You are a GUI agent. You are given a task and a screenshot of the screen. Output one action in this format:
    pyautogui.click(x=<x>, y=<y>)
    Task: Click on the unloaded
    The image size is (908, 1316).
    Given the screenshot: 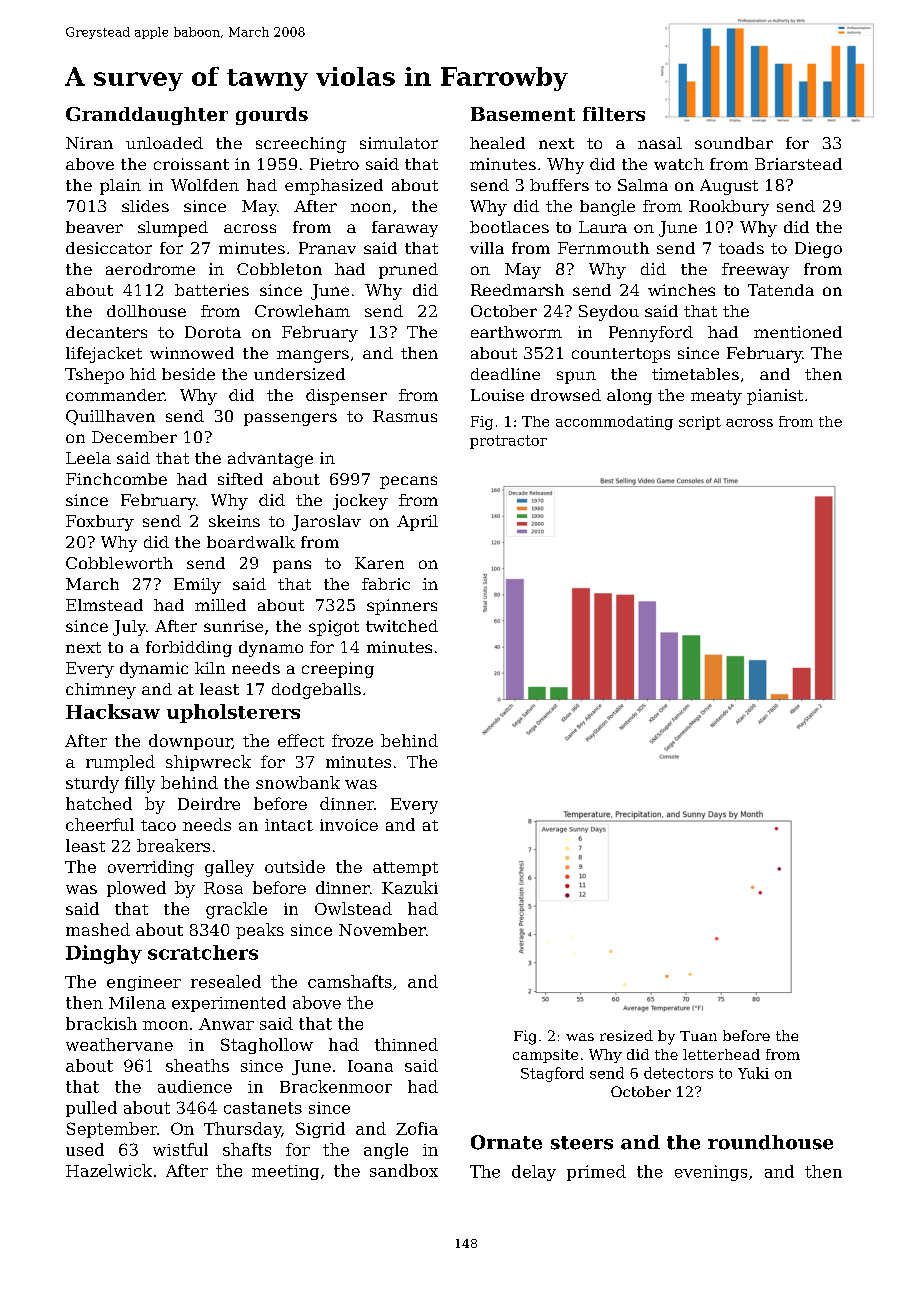 What is the action you would take?
    pyautogui.click(x=164, y=143)
